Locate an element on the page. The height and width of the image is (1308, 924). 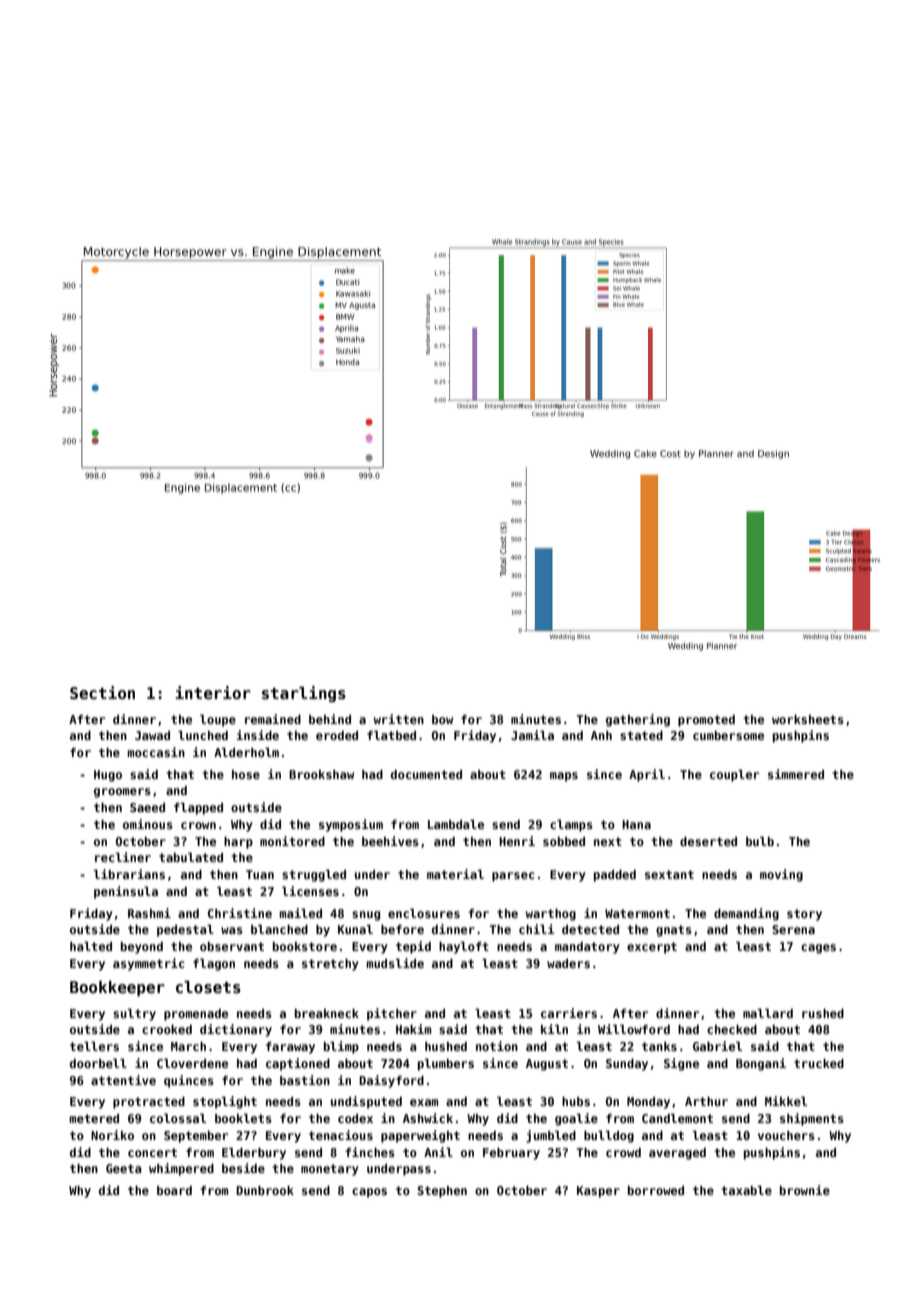
board is located at coordinates (174, 1190).
